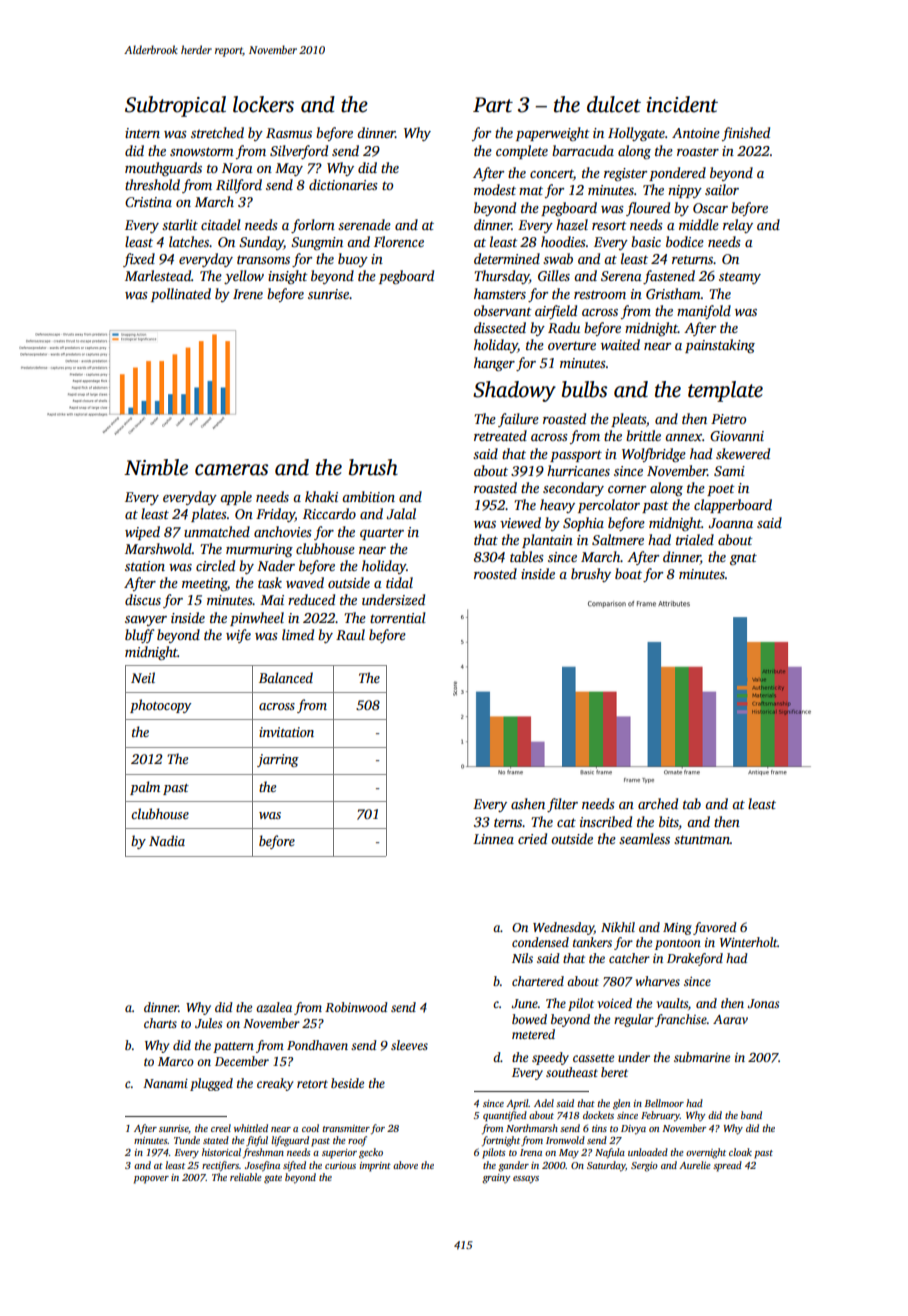 This page has height=1316, width=908. Describe the element at coordinates (286, 732) in the page. I see `invitation` at that location.
